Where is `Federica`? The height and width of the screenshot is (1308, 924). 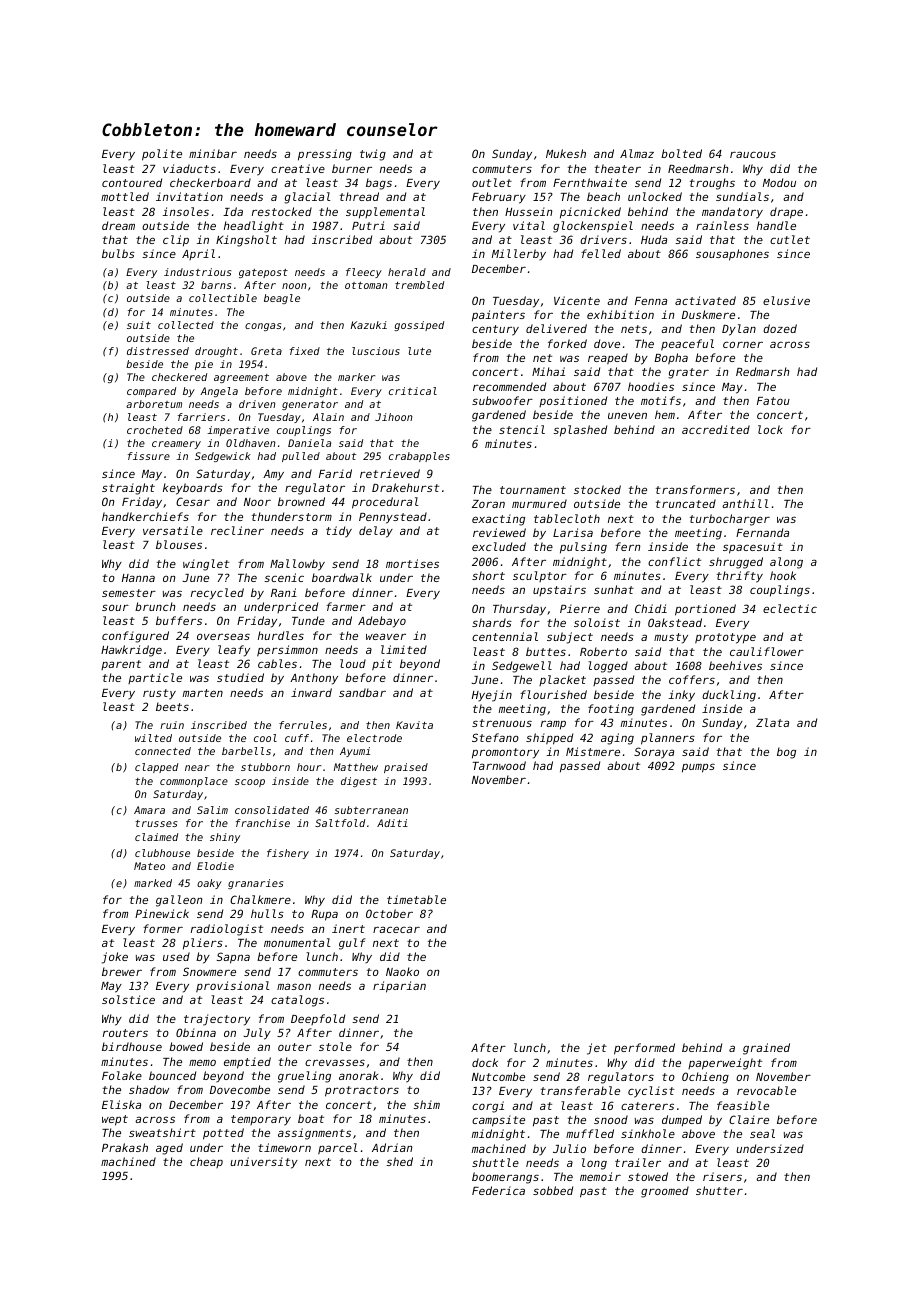 Federica is located at coordinates (498, 1190).
